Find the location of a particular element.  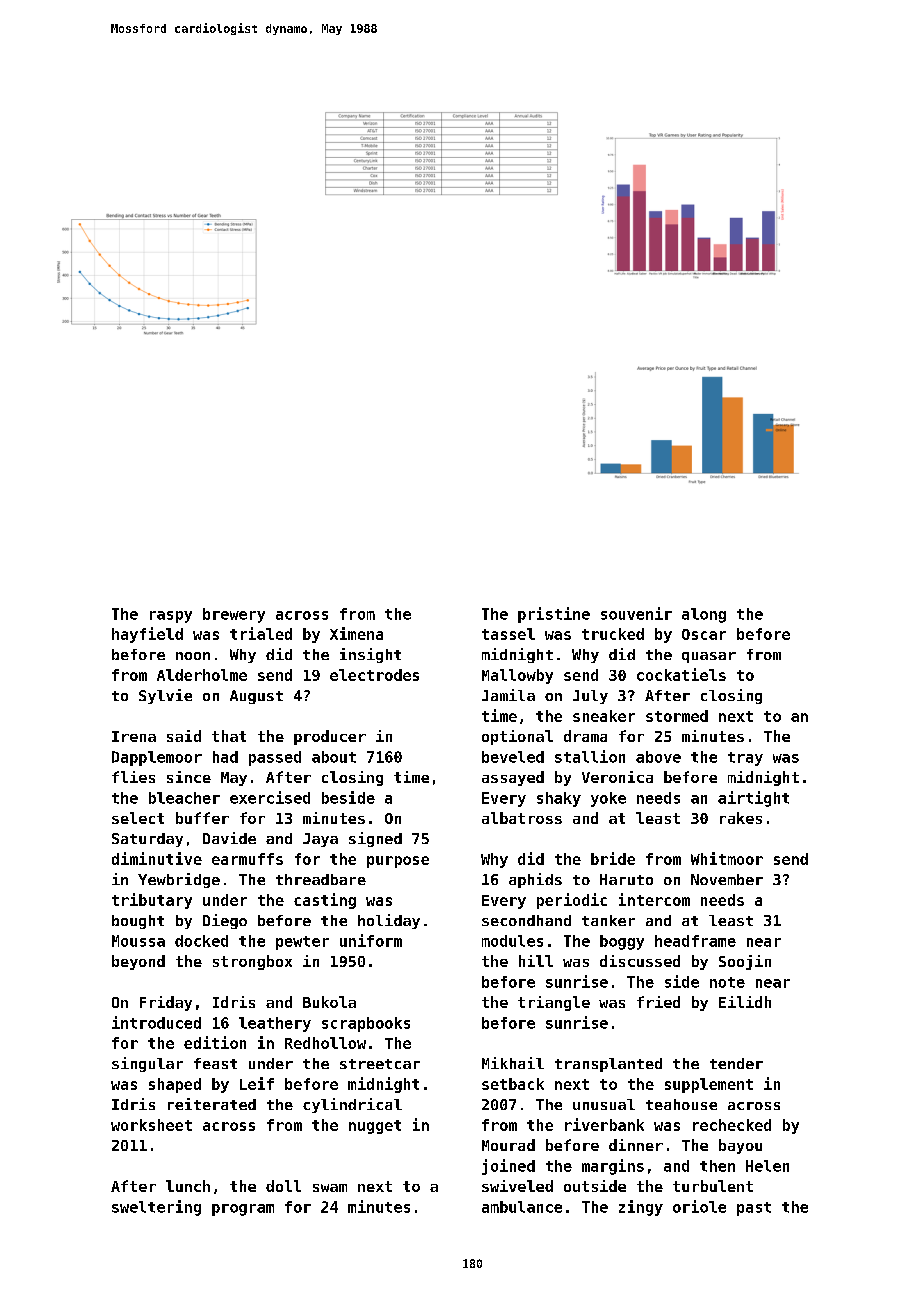

setback is located at coordinates (513, 1084).
